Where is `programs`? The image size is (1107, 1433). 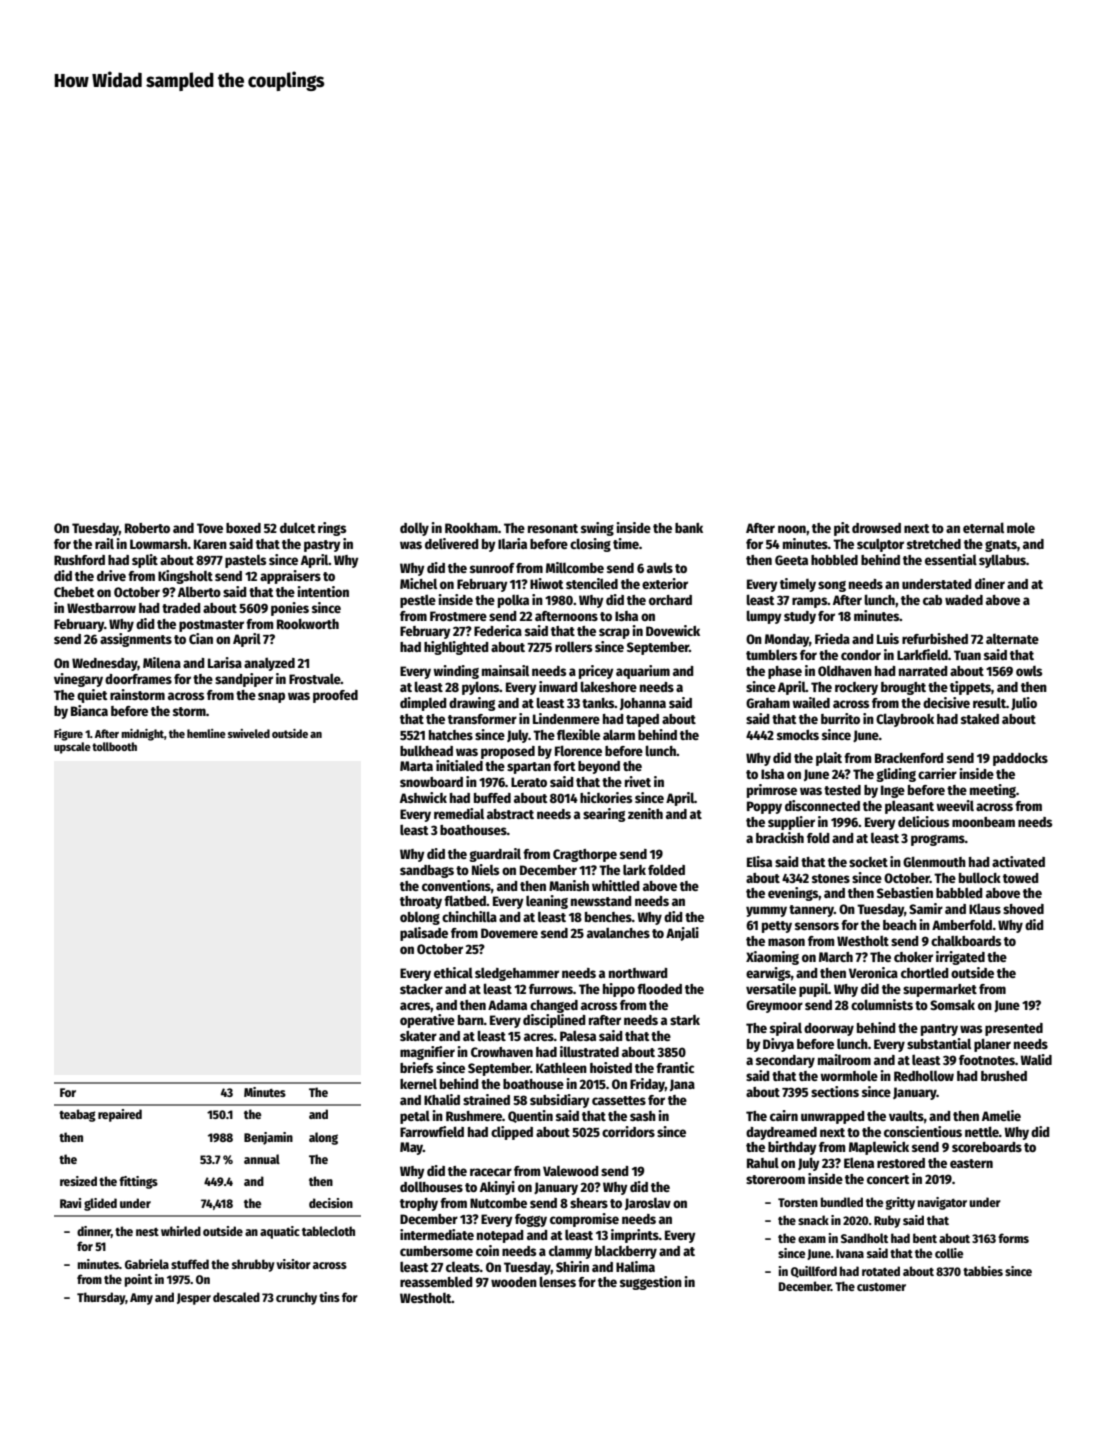 programs is located at coordinates (938, 840).
